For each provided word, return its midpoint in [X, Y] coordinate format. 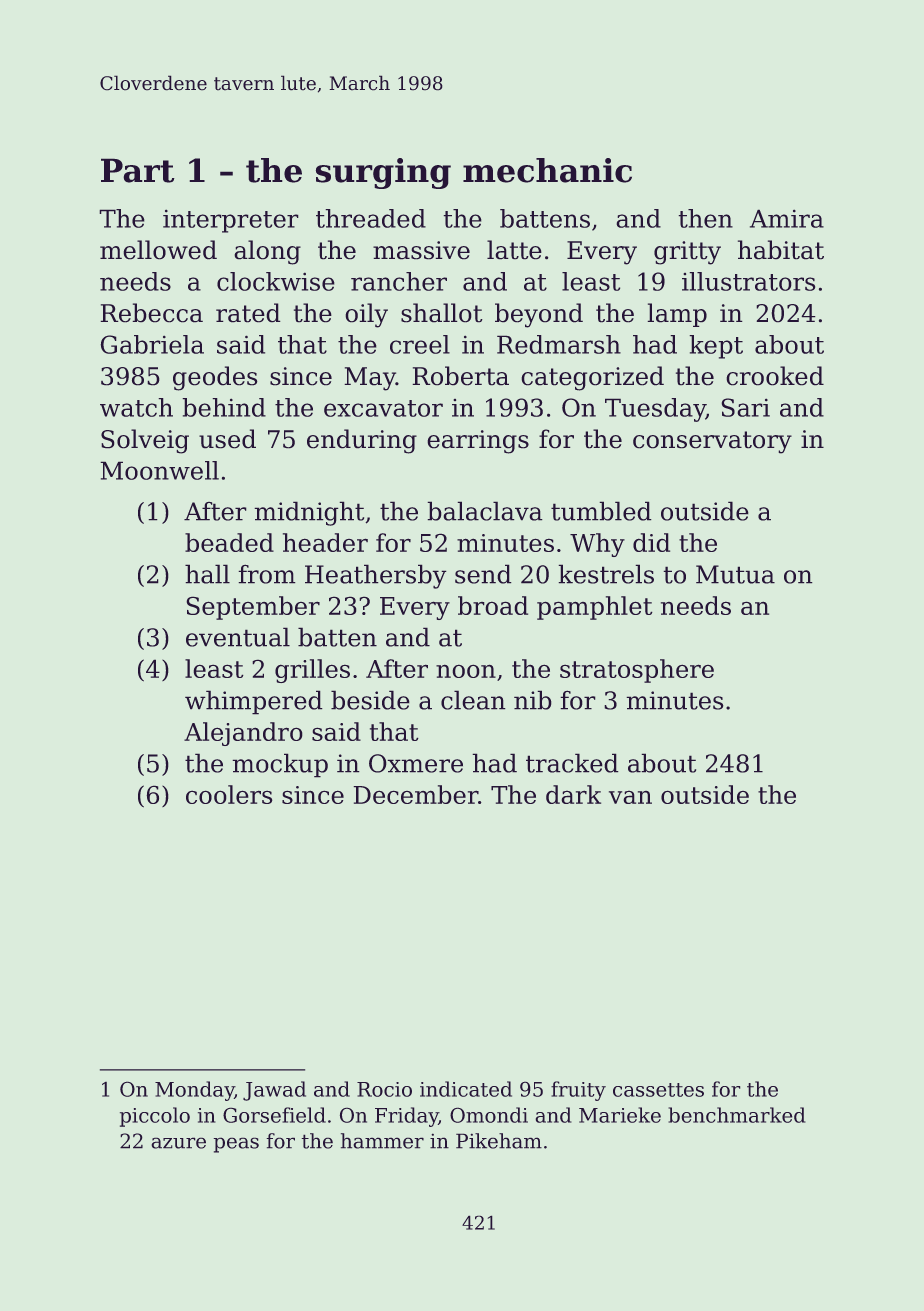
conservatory [712, 442]
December [415, 794]
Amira [787, 218]
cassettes [658, 1090]
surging [383, 173]
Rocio [384, 1089]
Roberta [460, 376]
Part [138, 170]
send [483, 574]
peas [236, 1145]
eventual [238, 637]
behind [224, 407]
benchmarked [737, 1115]
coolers [229, 794]
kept [716, 347]
